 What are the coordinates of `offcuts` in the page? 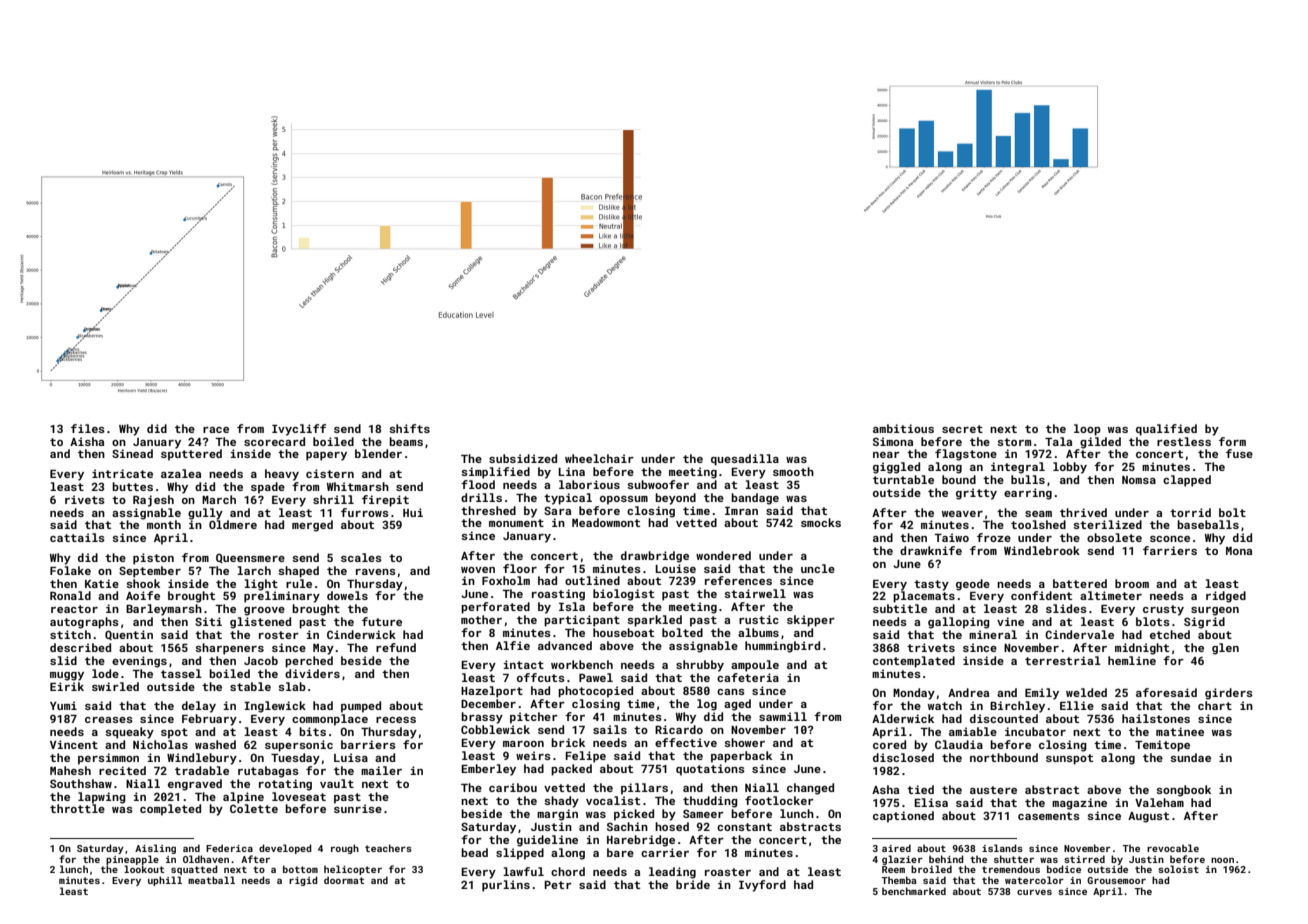 It's located at (541, 677).
